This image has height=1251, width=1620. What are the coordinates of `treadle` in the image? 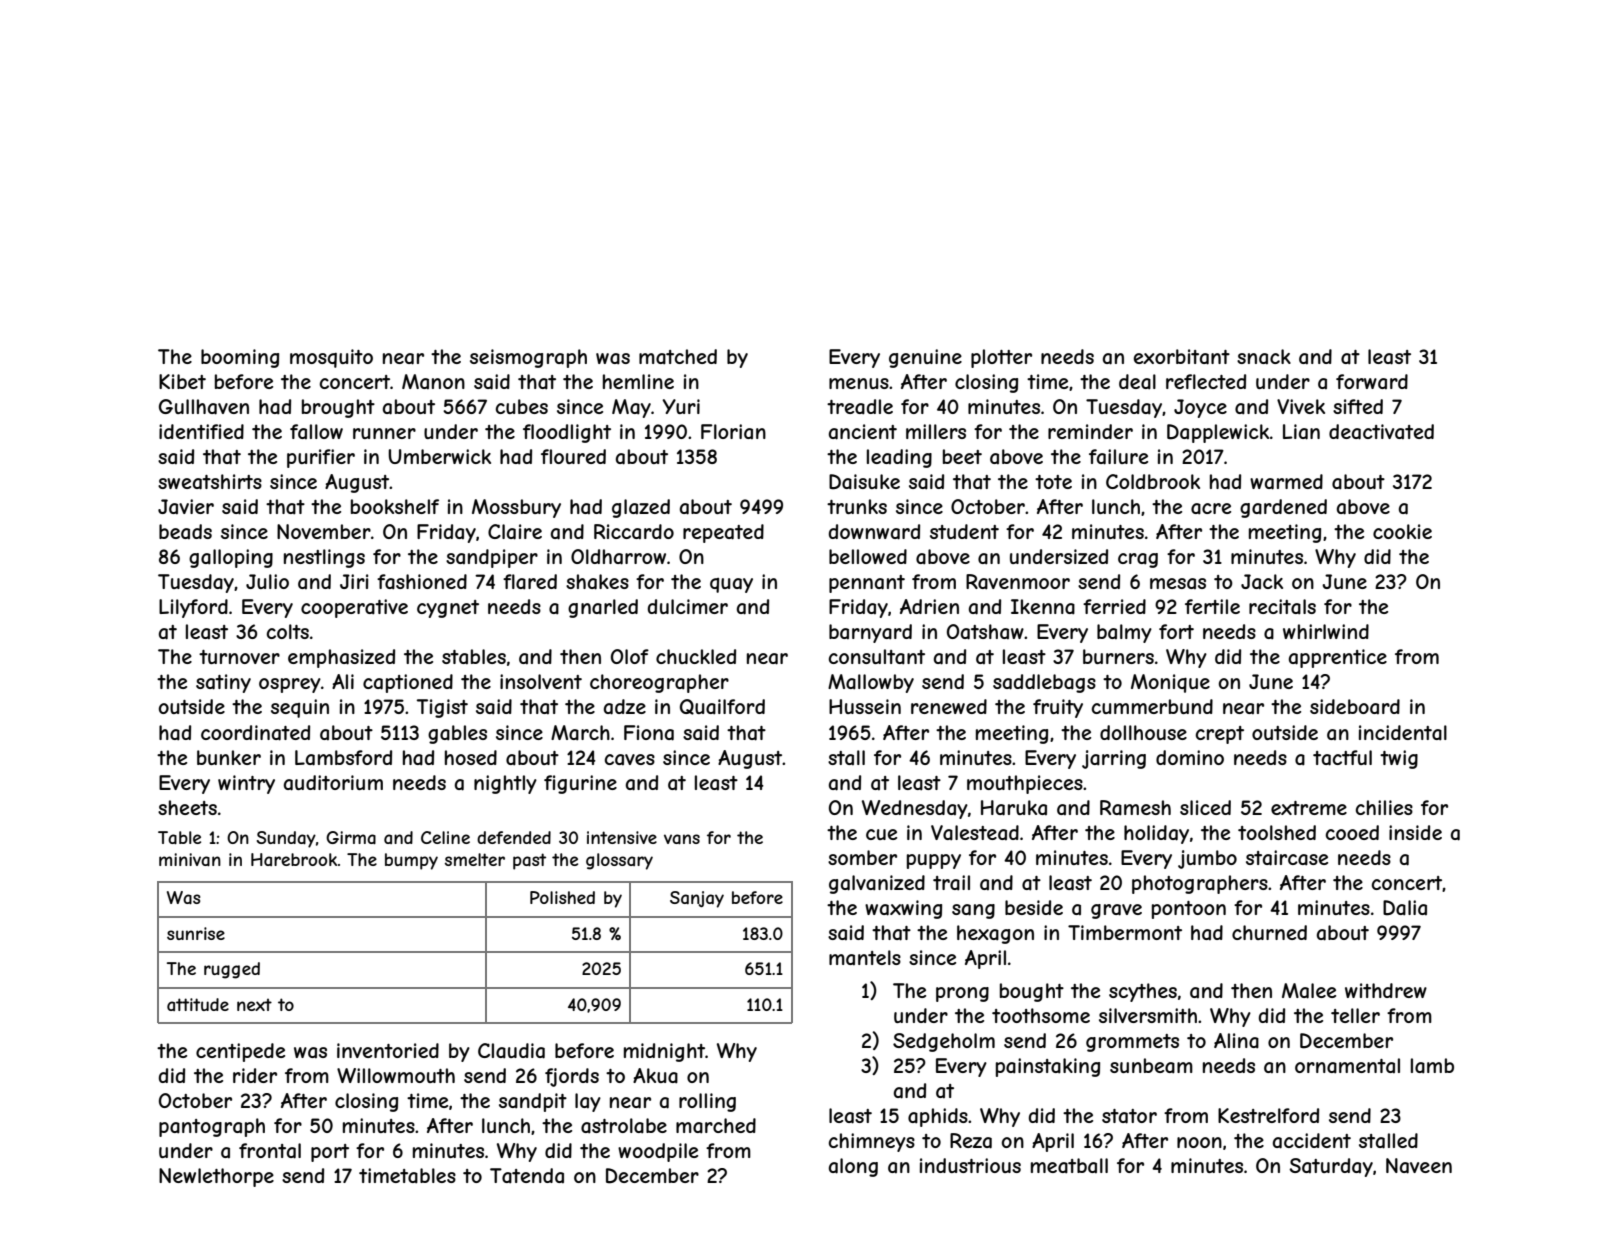 It's located at (860, 407).
